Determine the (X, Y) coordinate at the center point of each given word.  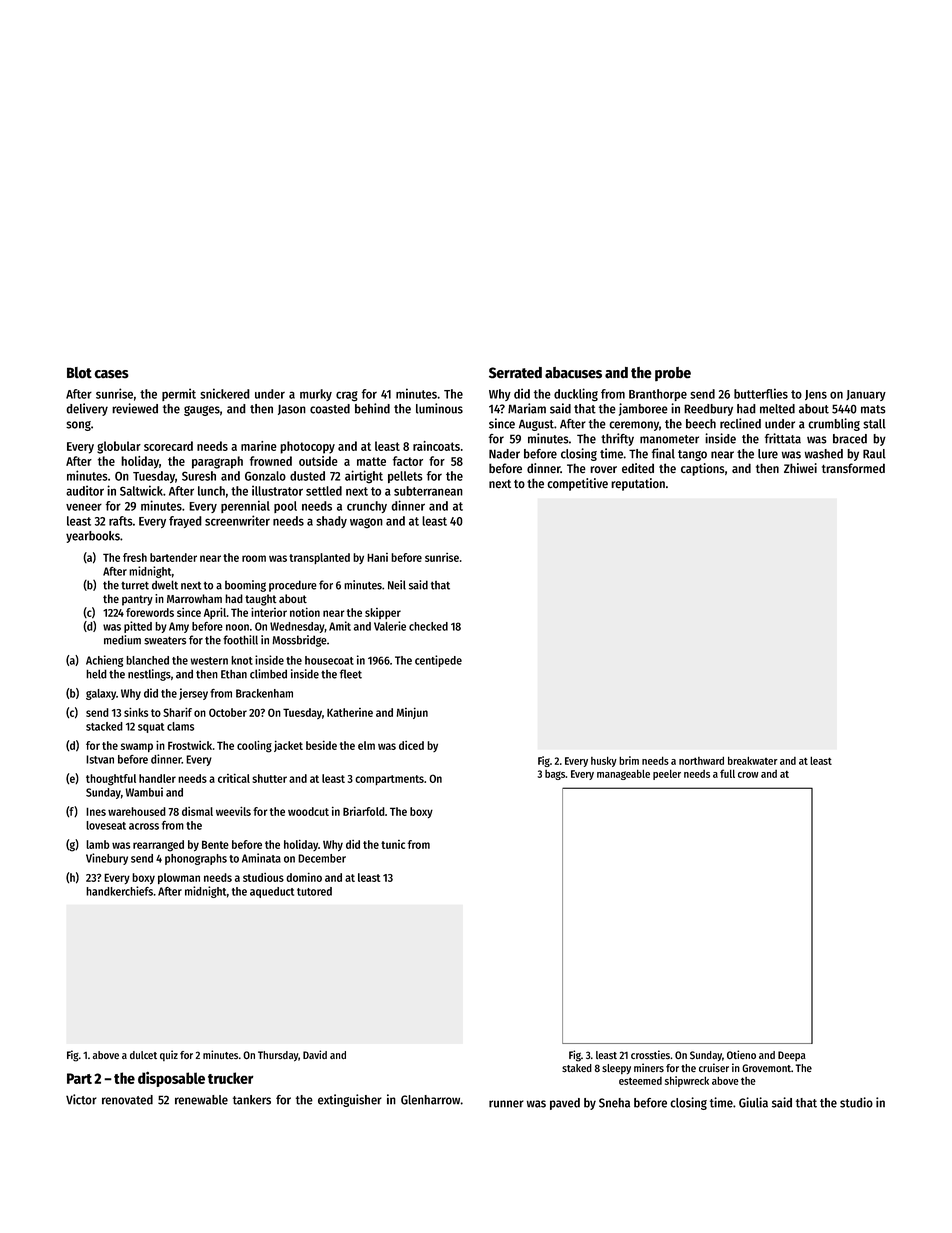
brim (629, 760)
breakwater (753, 760)
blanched (147, 660)
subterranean (428, 491)
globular (119, 447)
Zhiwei (800, 468)
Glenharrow (430, 1100)
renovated (127, 1100)
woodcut (308, 811)
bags (555, 775)
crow (748, 775)
